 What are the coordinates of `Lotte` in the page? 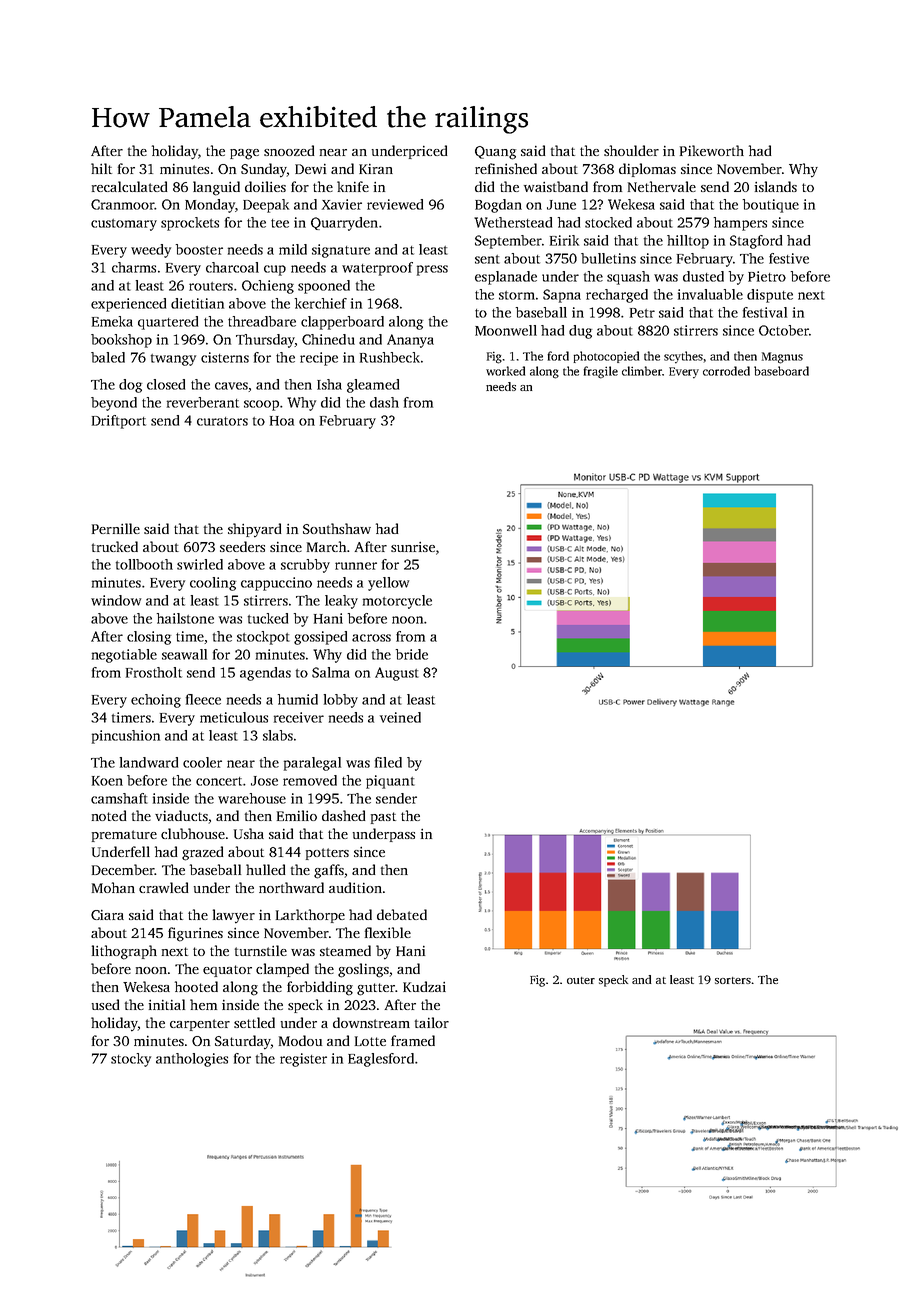 It's located at (370, 1041).
